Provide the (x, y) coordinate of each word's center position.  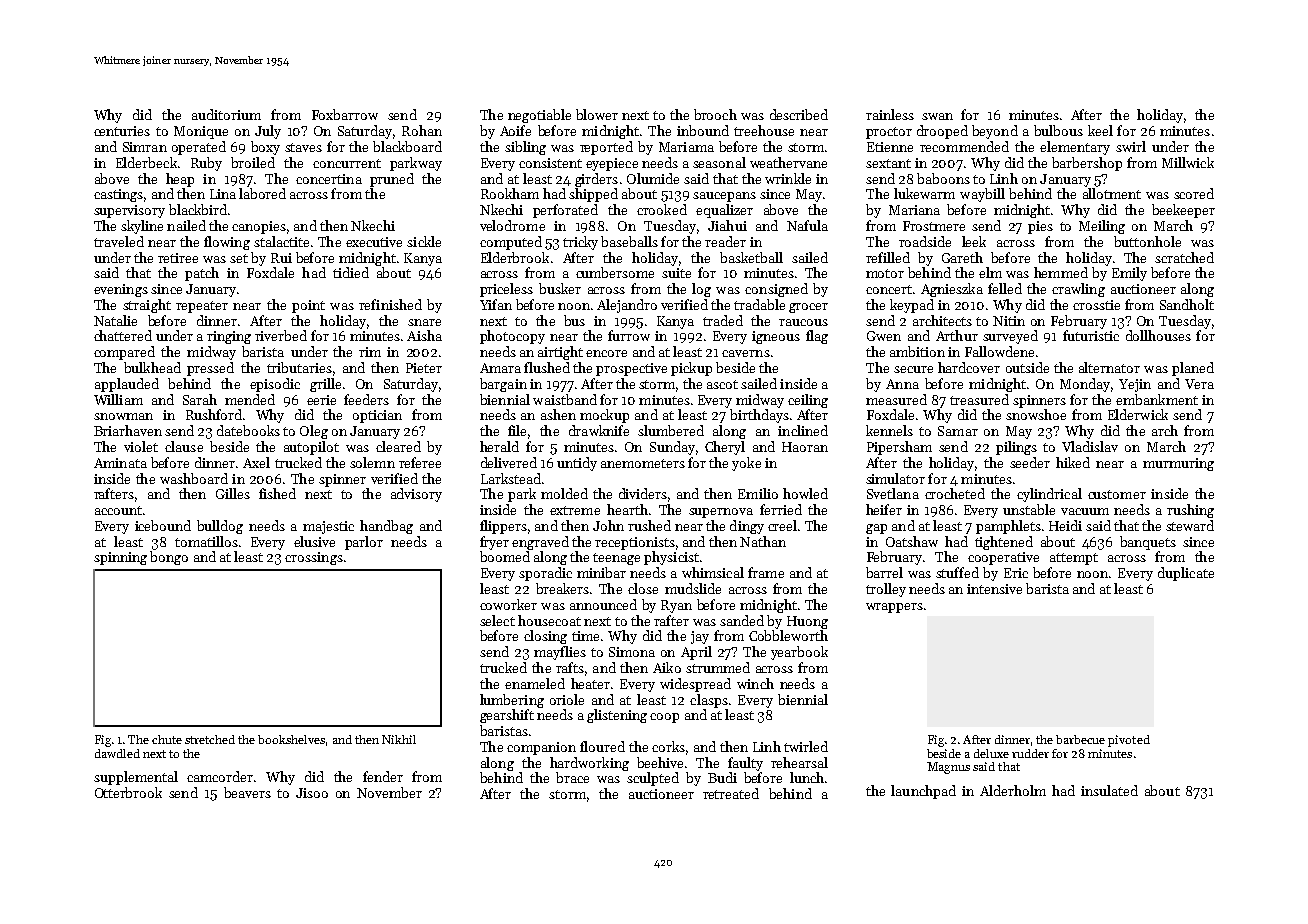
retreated (731, 793)
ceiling (808, 401)
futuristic (1091, 335)
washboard (194, 478)
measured (896, 399)
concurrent (347, 163)
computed (511, 243)
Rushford (214, 414)
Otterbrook (128, 792)
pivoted (1129, 741)
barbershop (1087, 164)
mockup (604, 416)
